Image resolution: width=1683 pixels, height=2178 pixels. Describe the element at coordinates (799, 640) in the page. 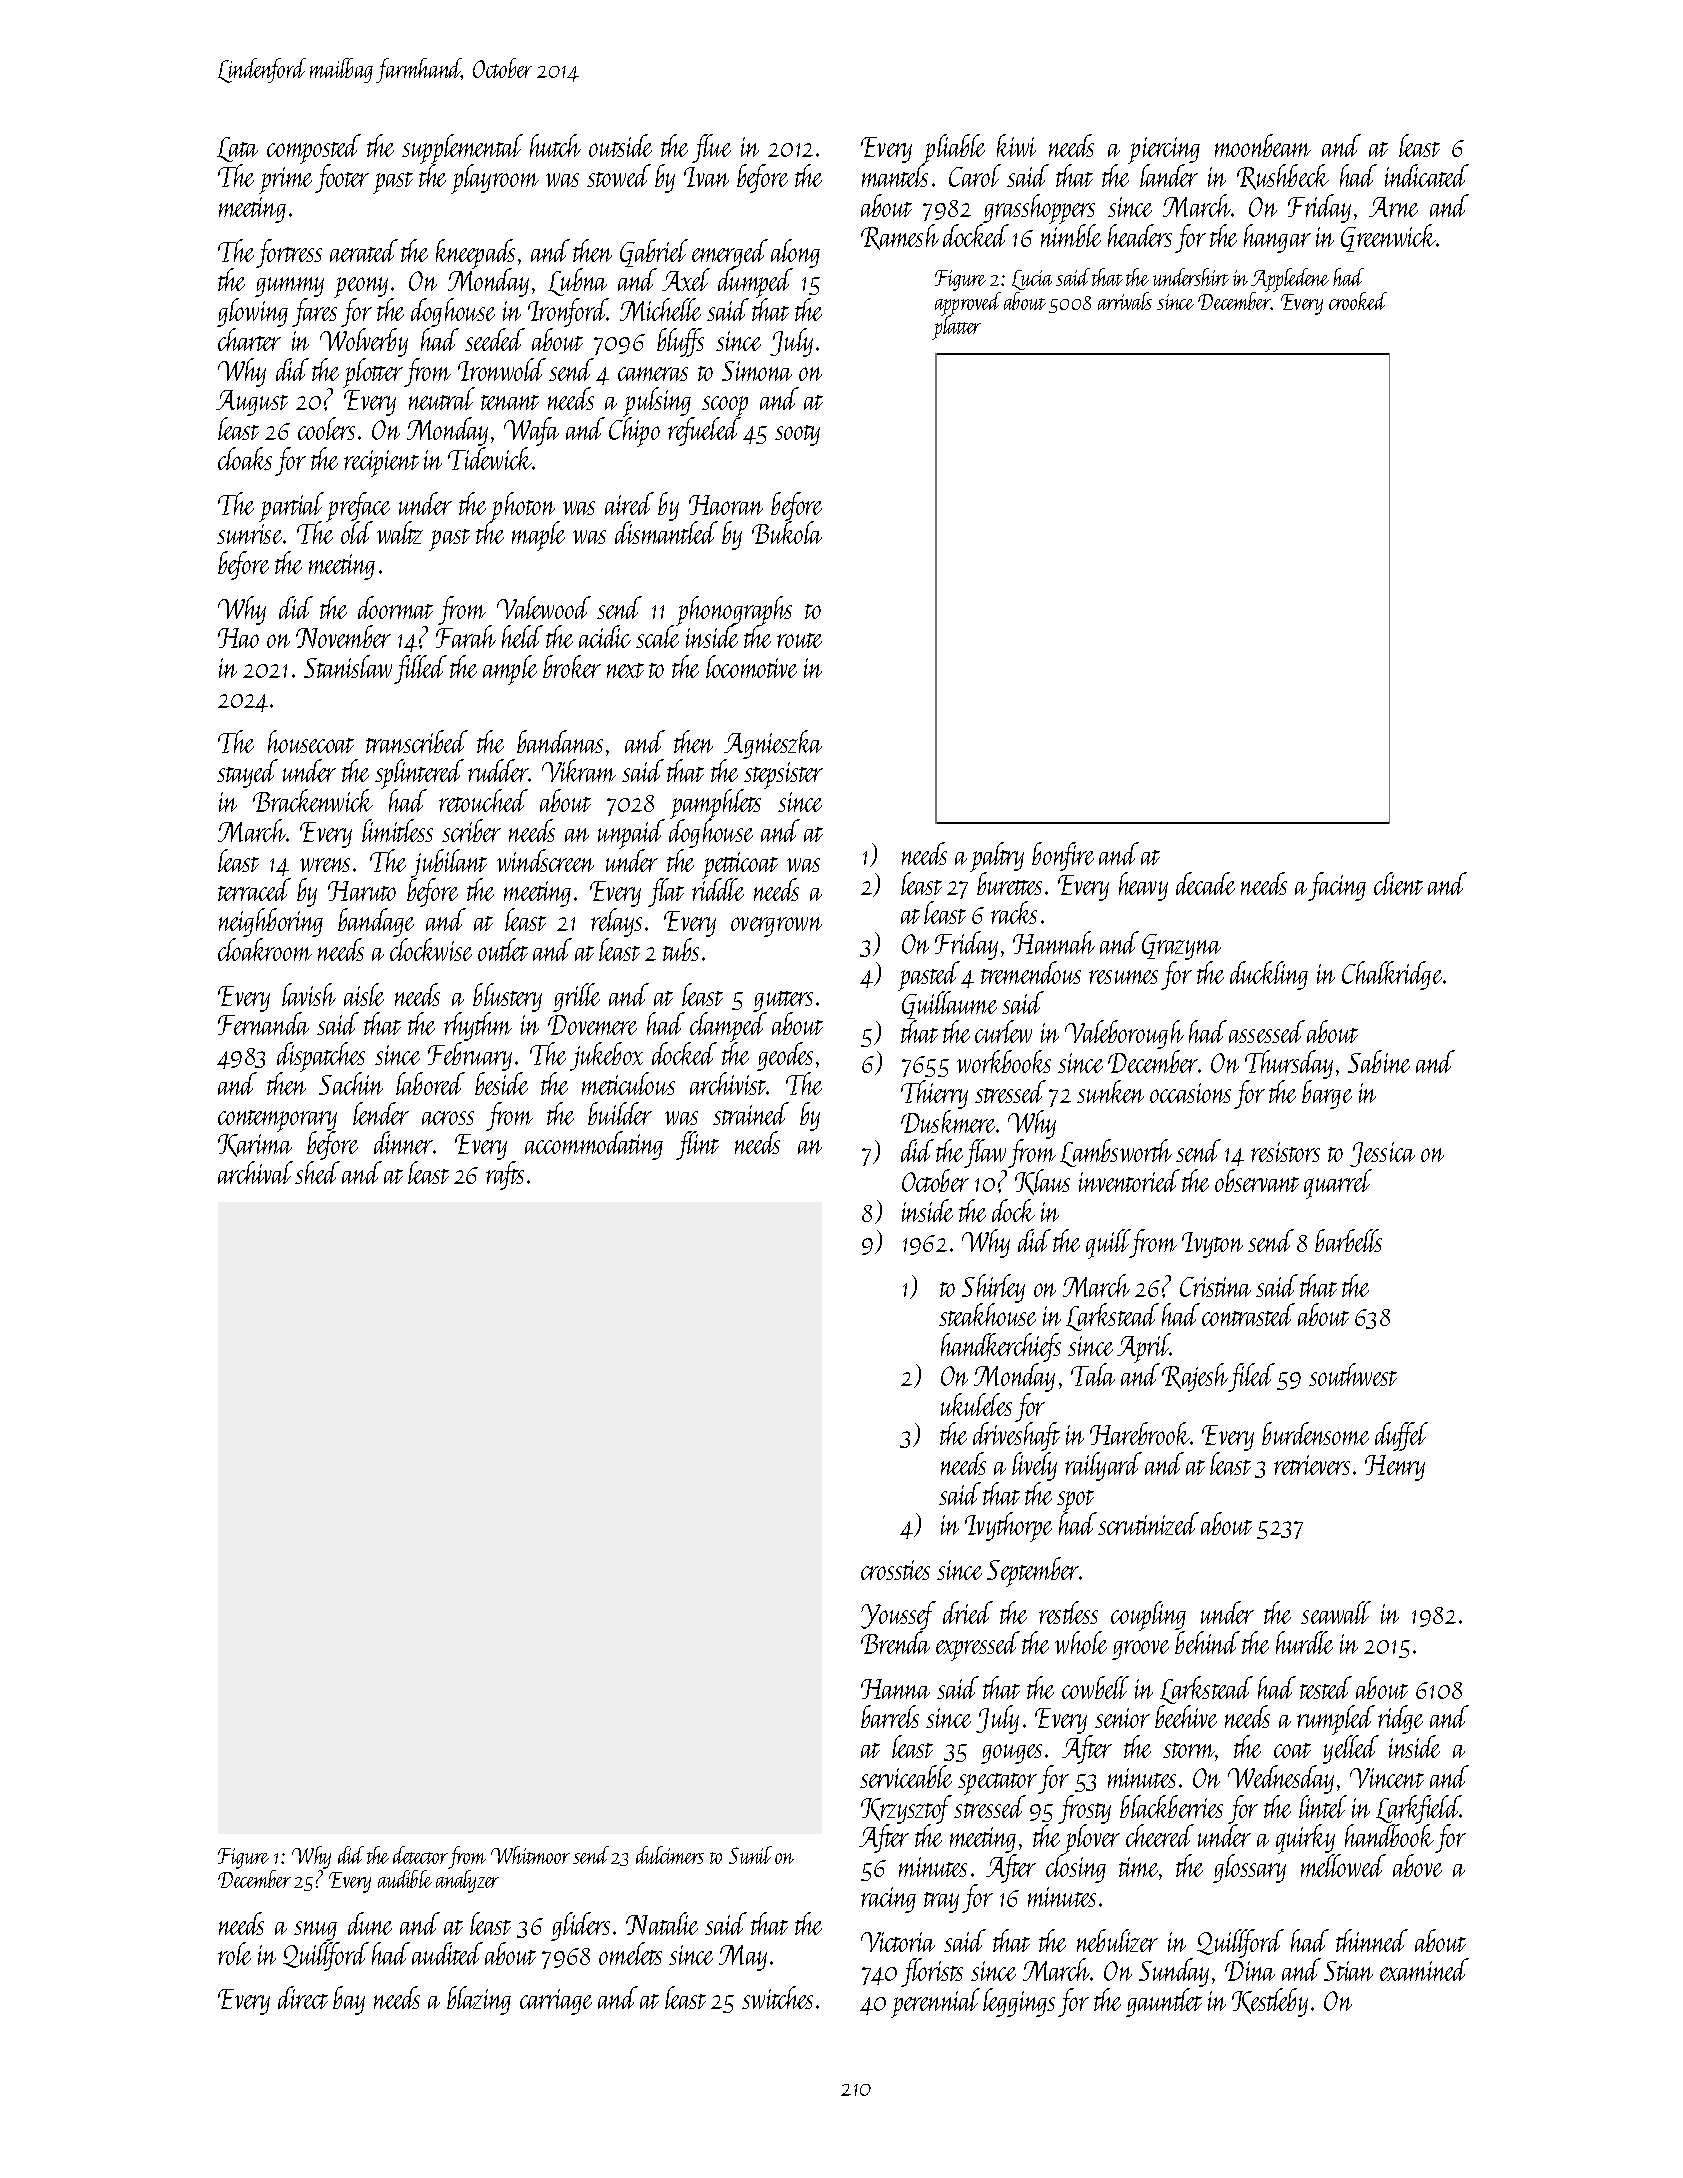

I see `route` at that location.
